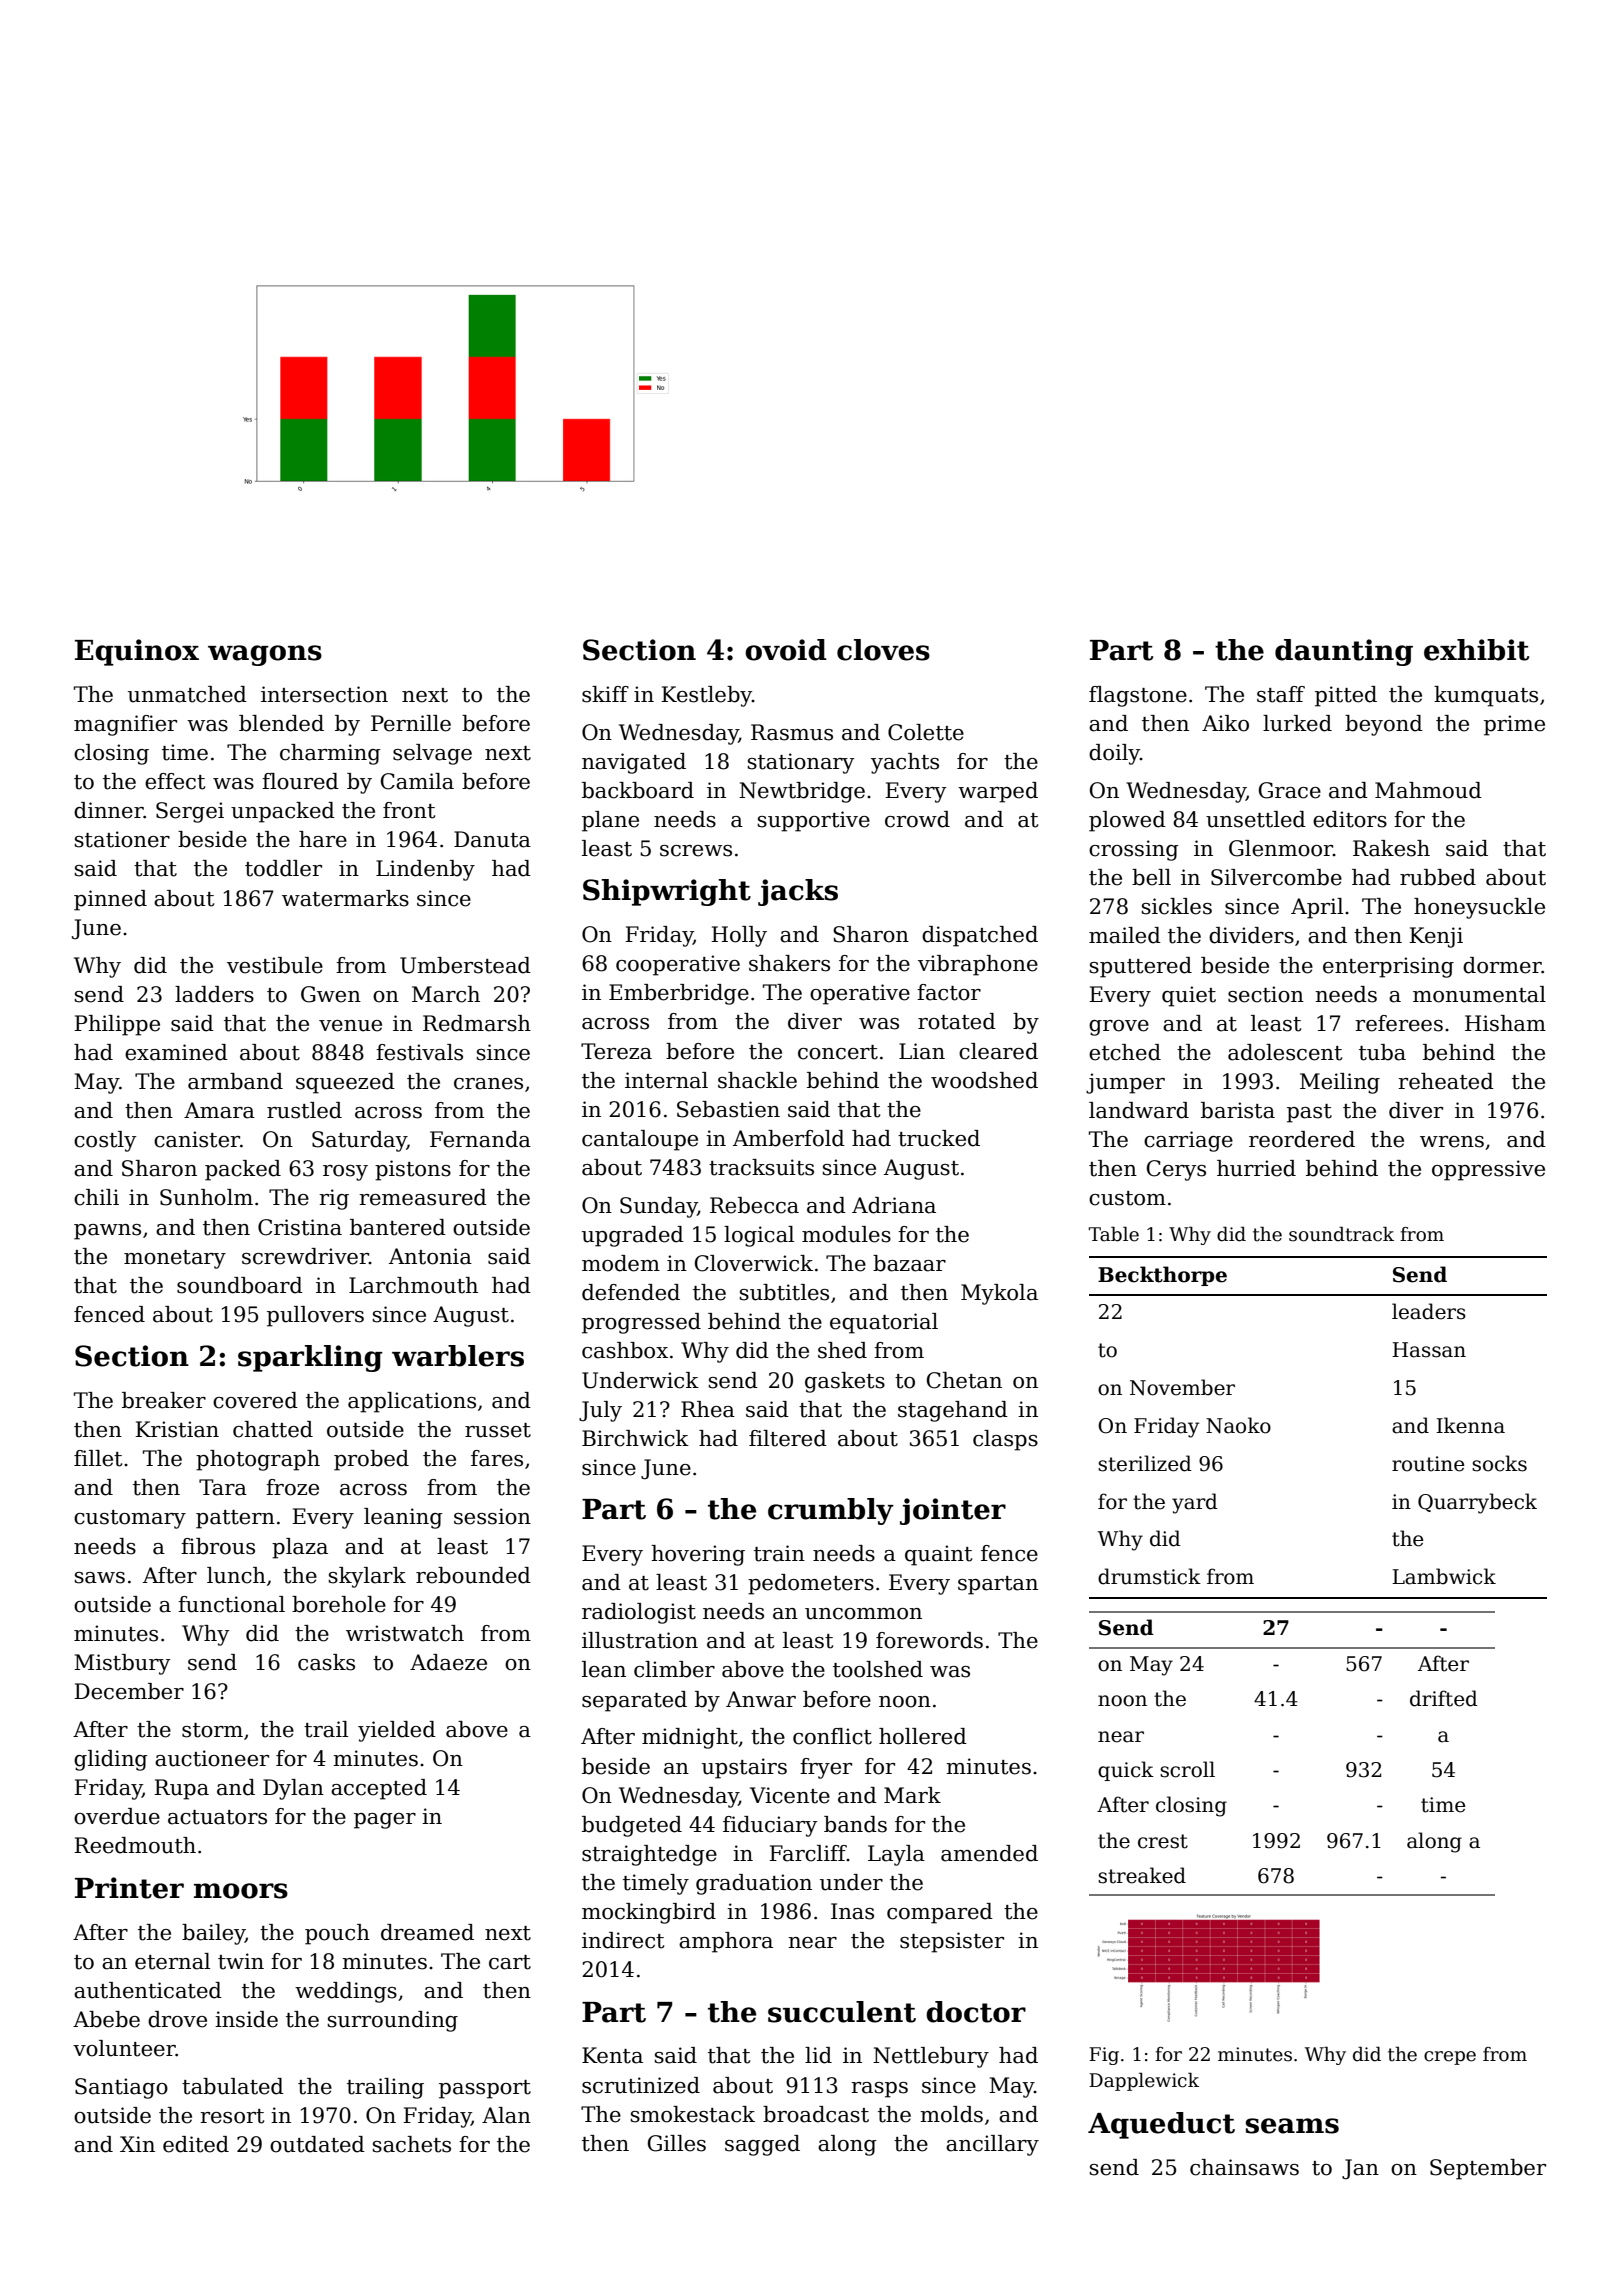  Describe the element at coordinates (883, 650) in the page. I see `cloves` at that location.
